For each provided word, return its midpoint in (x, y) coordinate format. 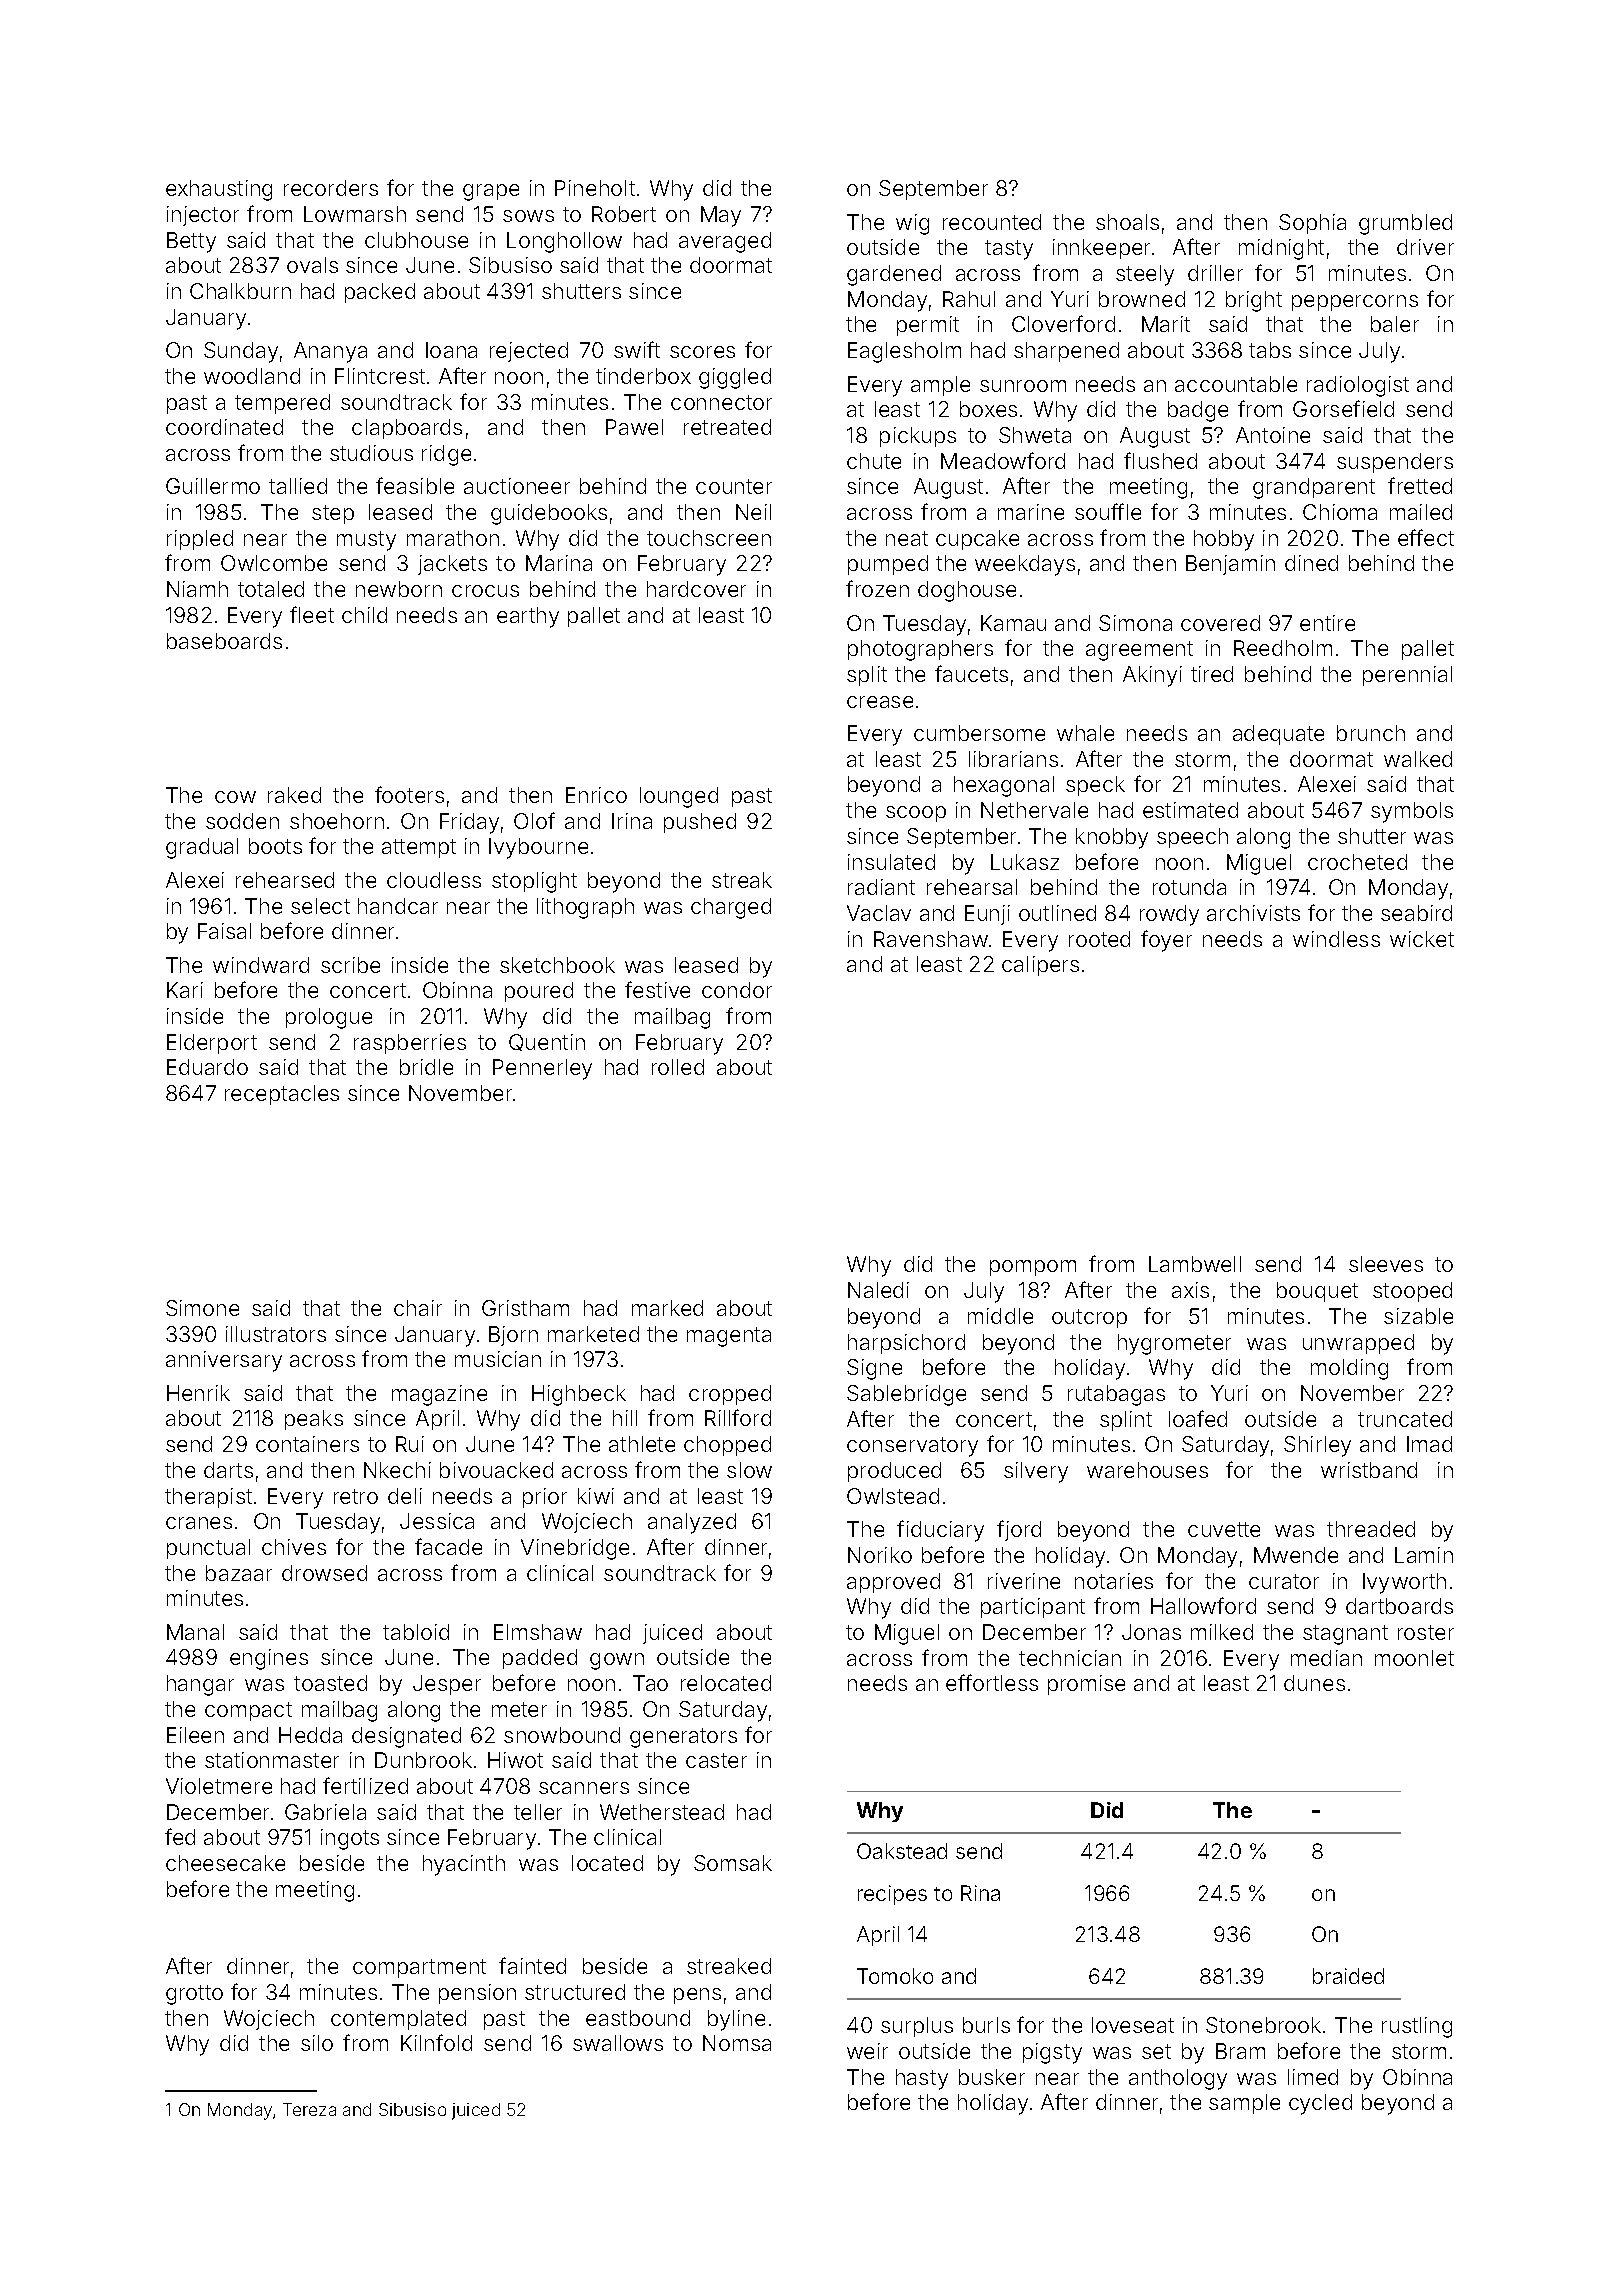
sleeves (1386, 1264)
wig (912, 224)
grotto (194, 1995)
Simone (202, 1308)
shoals (1127, 222)
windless (1336, 939)
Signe (874, 1369)
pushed (700, 823)
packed (380, 293)
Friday (469, 823)
